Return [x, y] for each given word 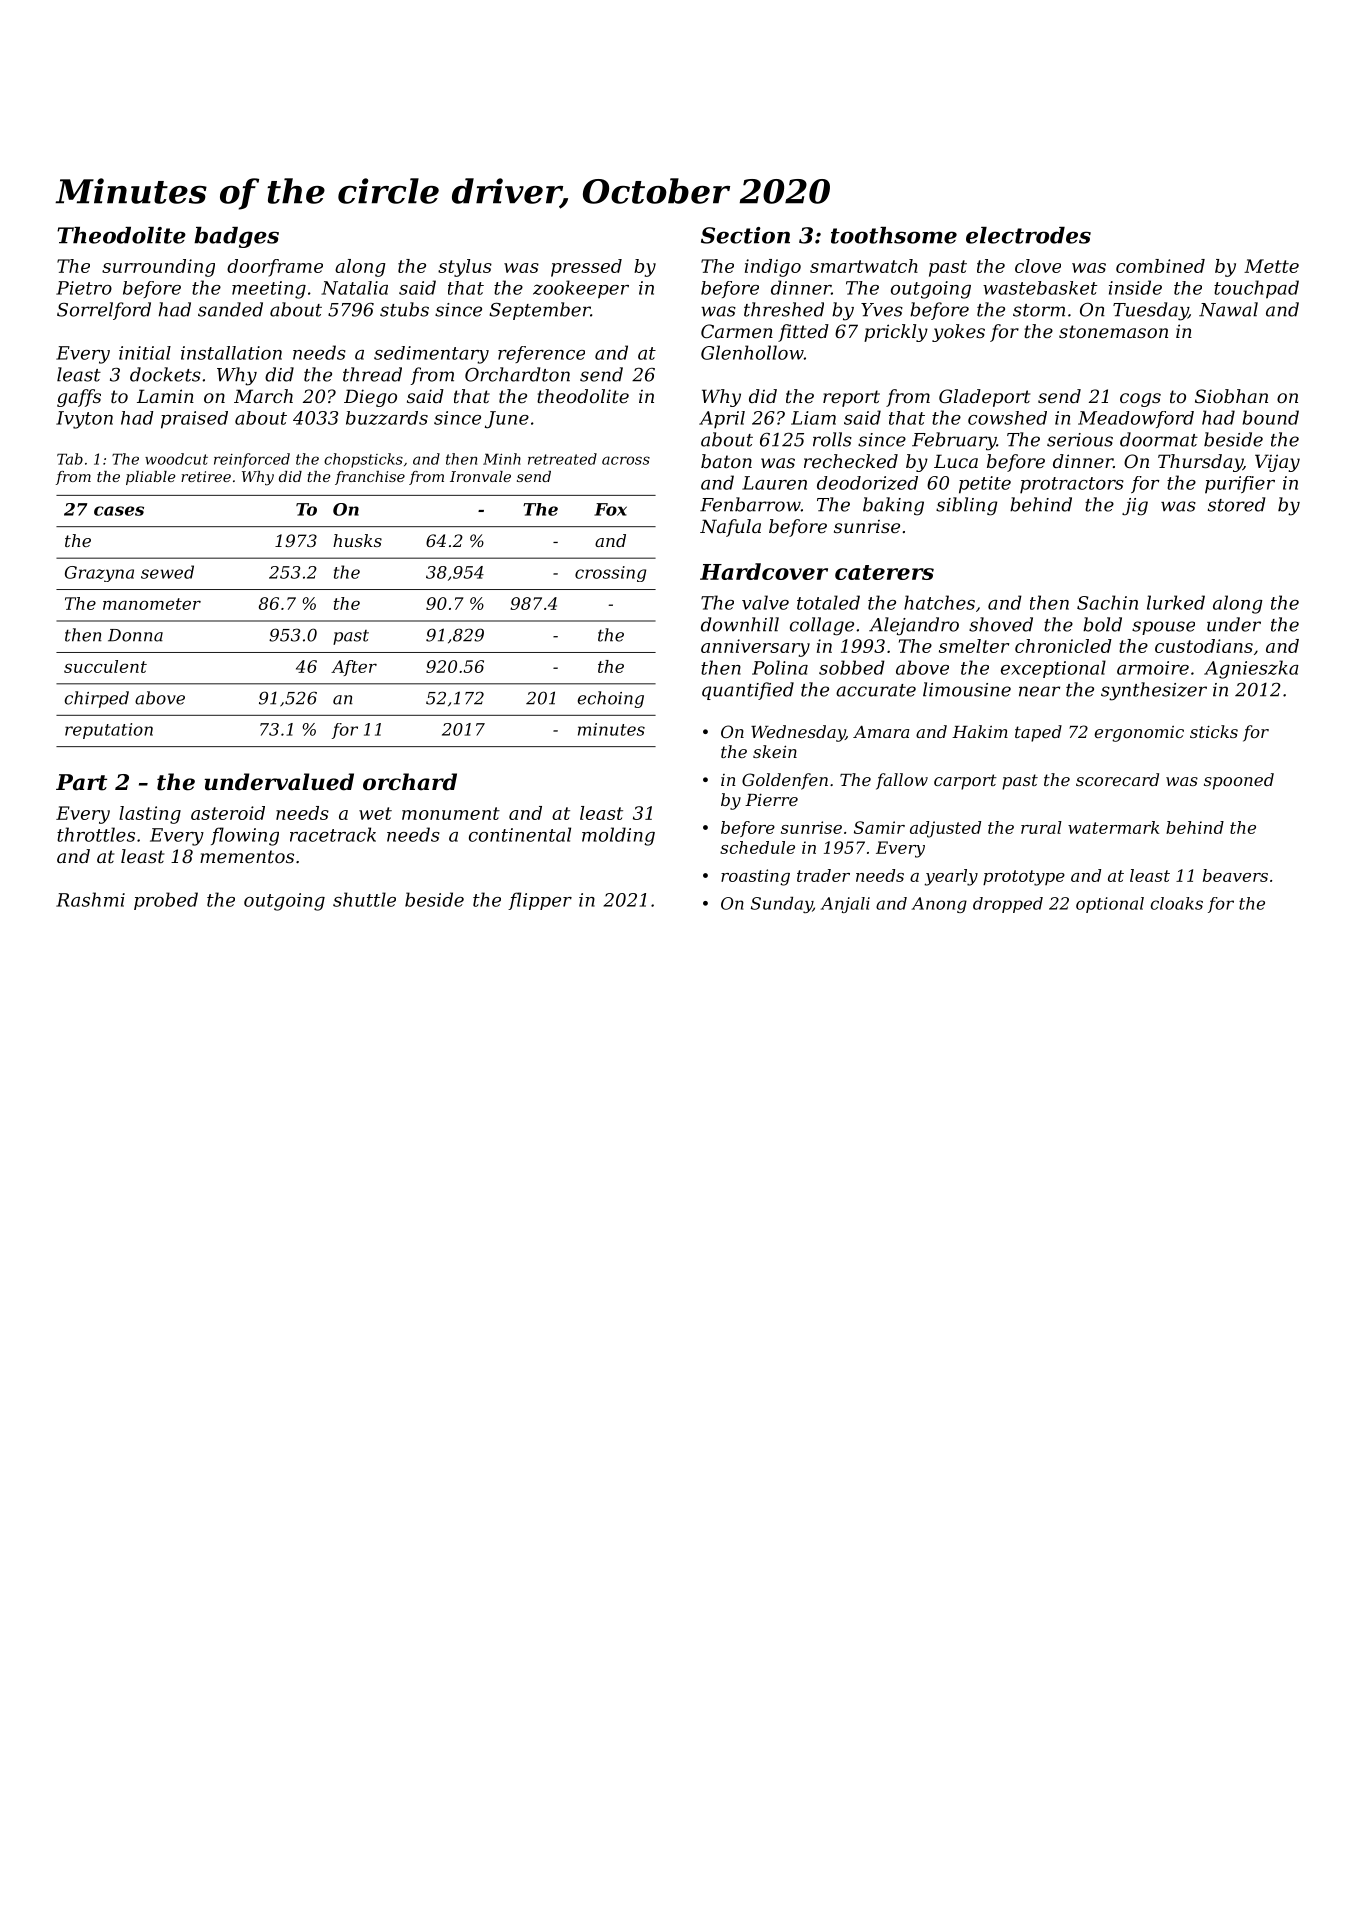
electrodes [1028, 235]
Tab [70, 459]
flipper [540, 901]
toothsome [894, 235]
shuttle [364, 899]
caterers [884, 572]
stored [1236, 504]
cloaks [1177, 903]
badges [236, 237]
